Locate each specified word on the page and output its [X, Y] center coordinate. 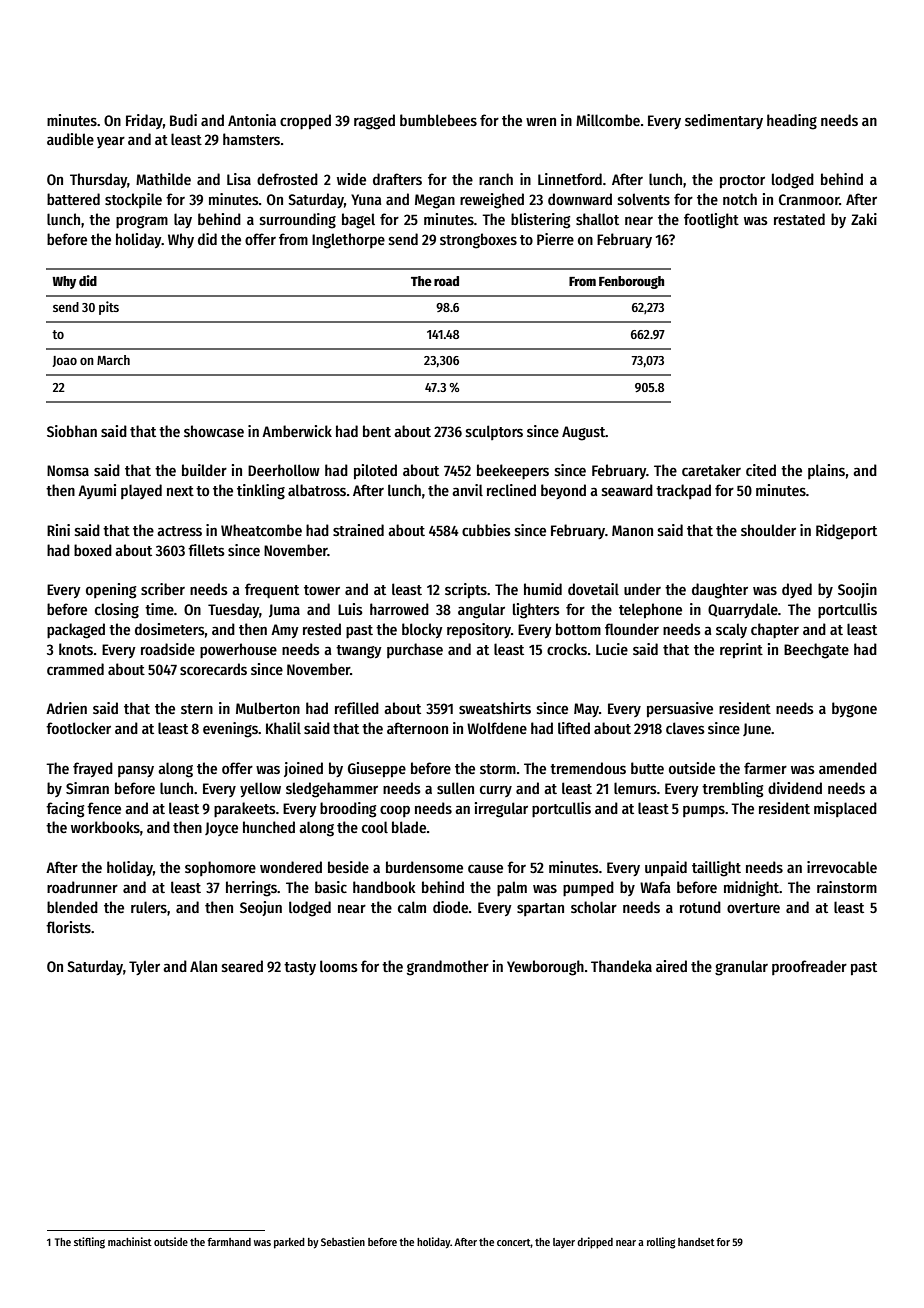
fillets [206, 550]
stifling [89, 1243]
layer [564, 1243]
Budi [183, 120]
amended [848, 768]
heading [792, 122]
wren [541, 121]
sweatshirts [495, 708]
